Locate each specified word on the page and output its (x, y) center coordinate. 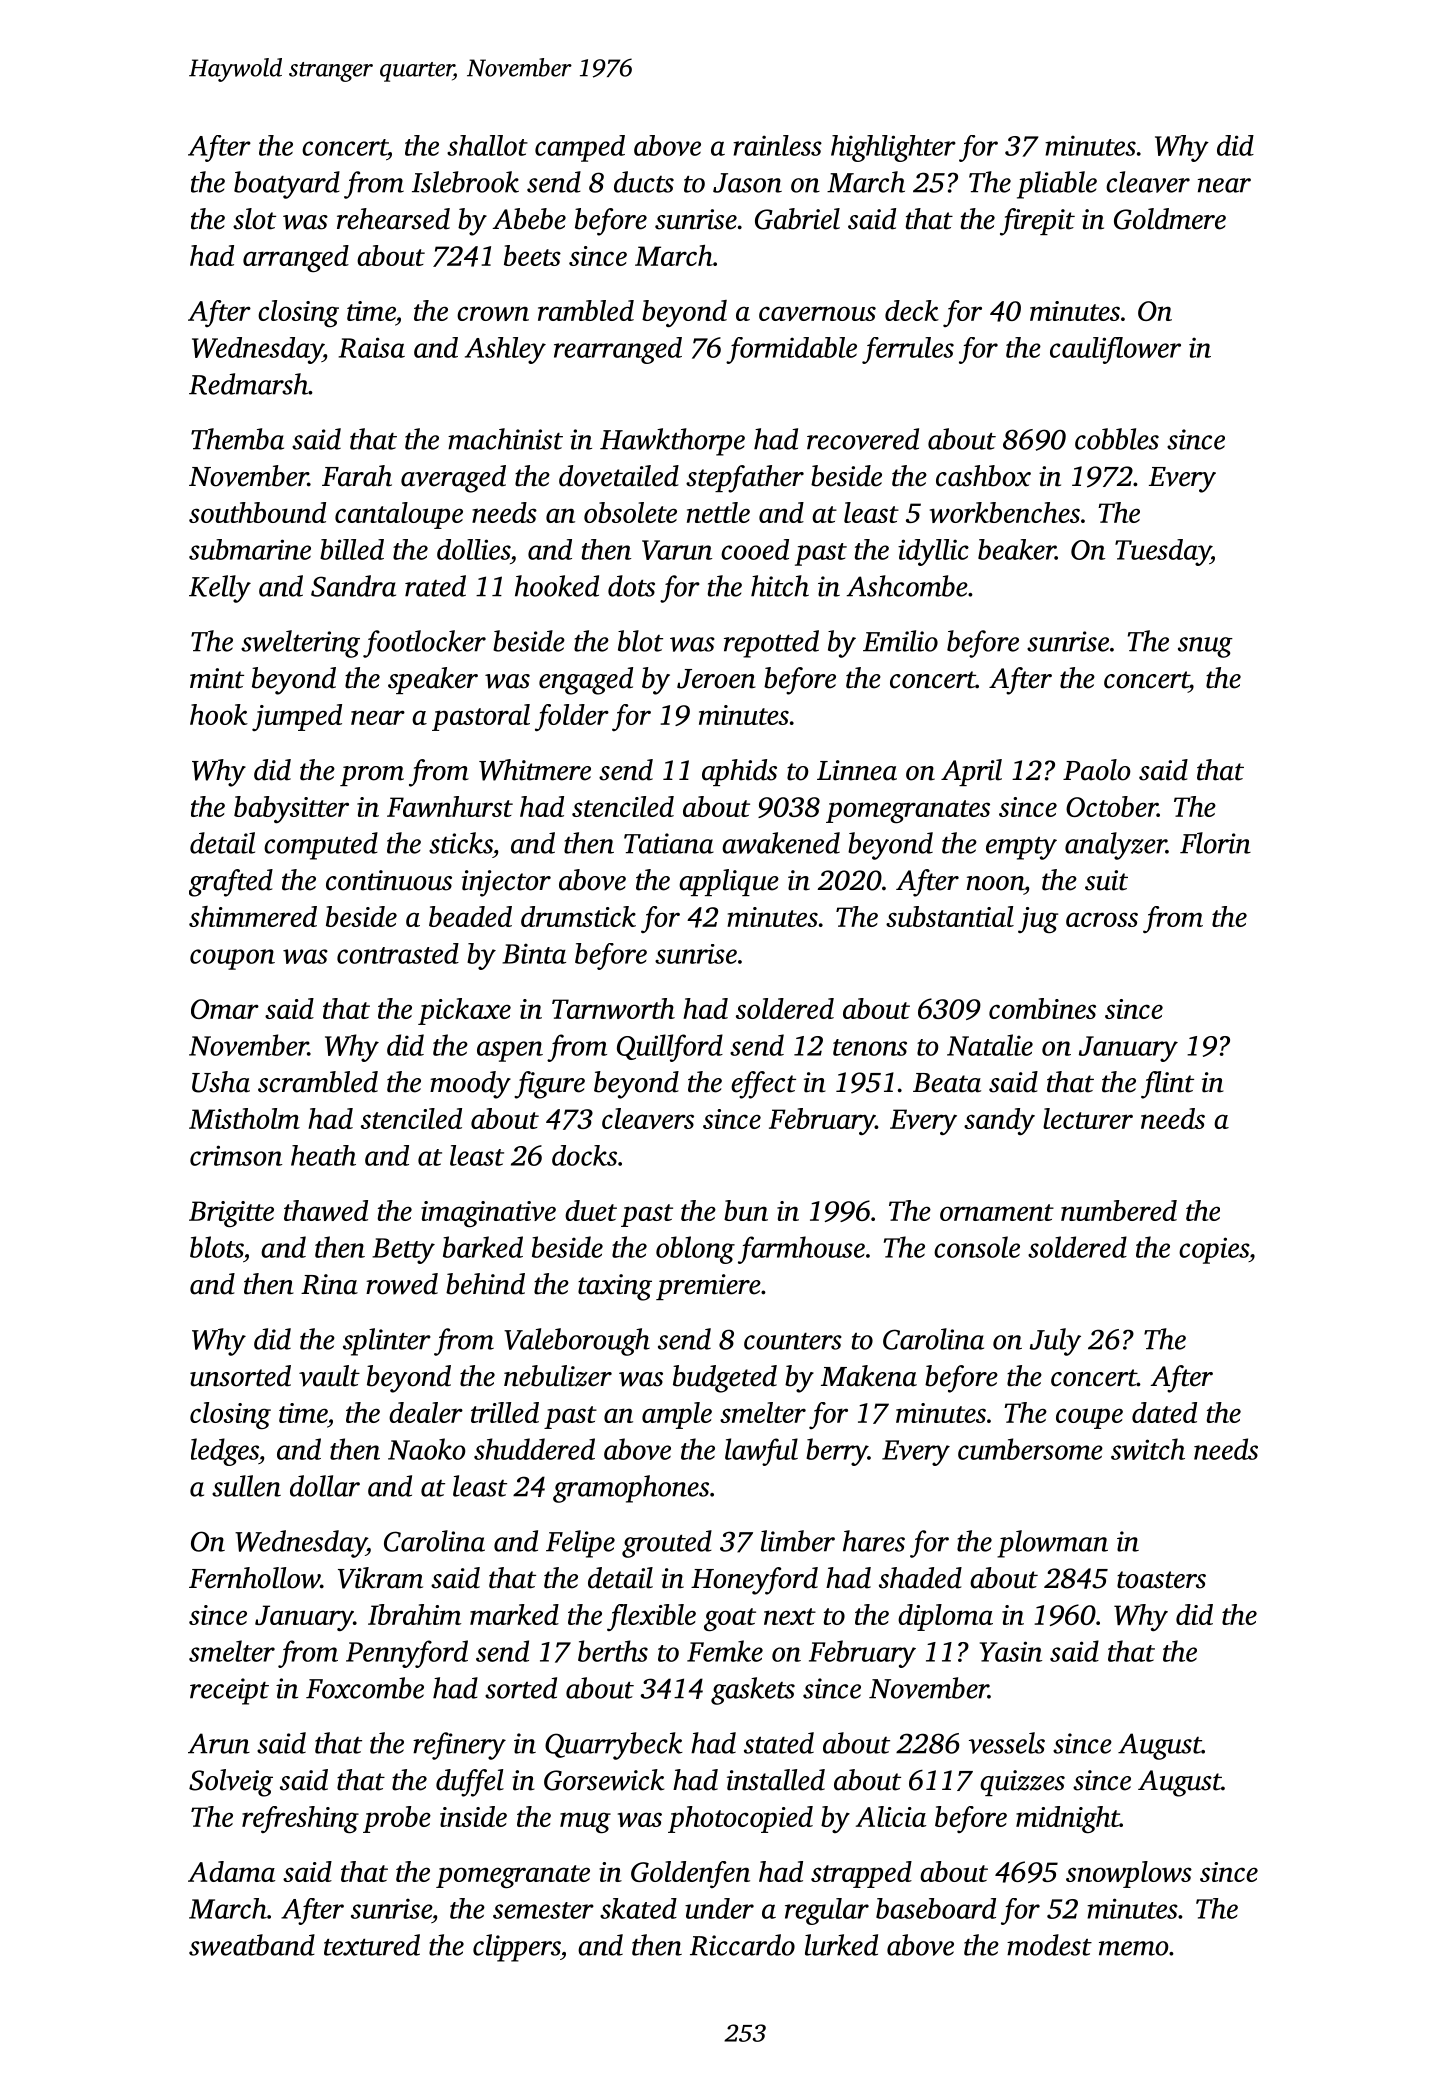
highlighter (893, 148)
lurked (841, 1945)
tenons (870, 1047)
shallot (487, 145)
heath (323, 1155)
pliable (1057, 185)
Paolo (1097, 770)
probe (397, 1819)
